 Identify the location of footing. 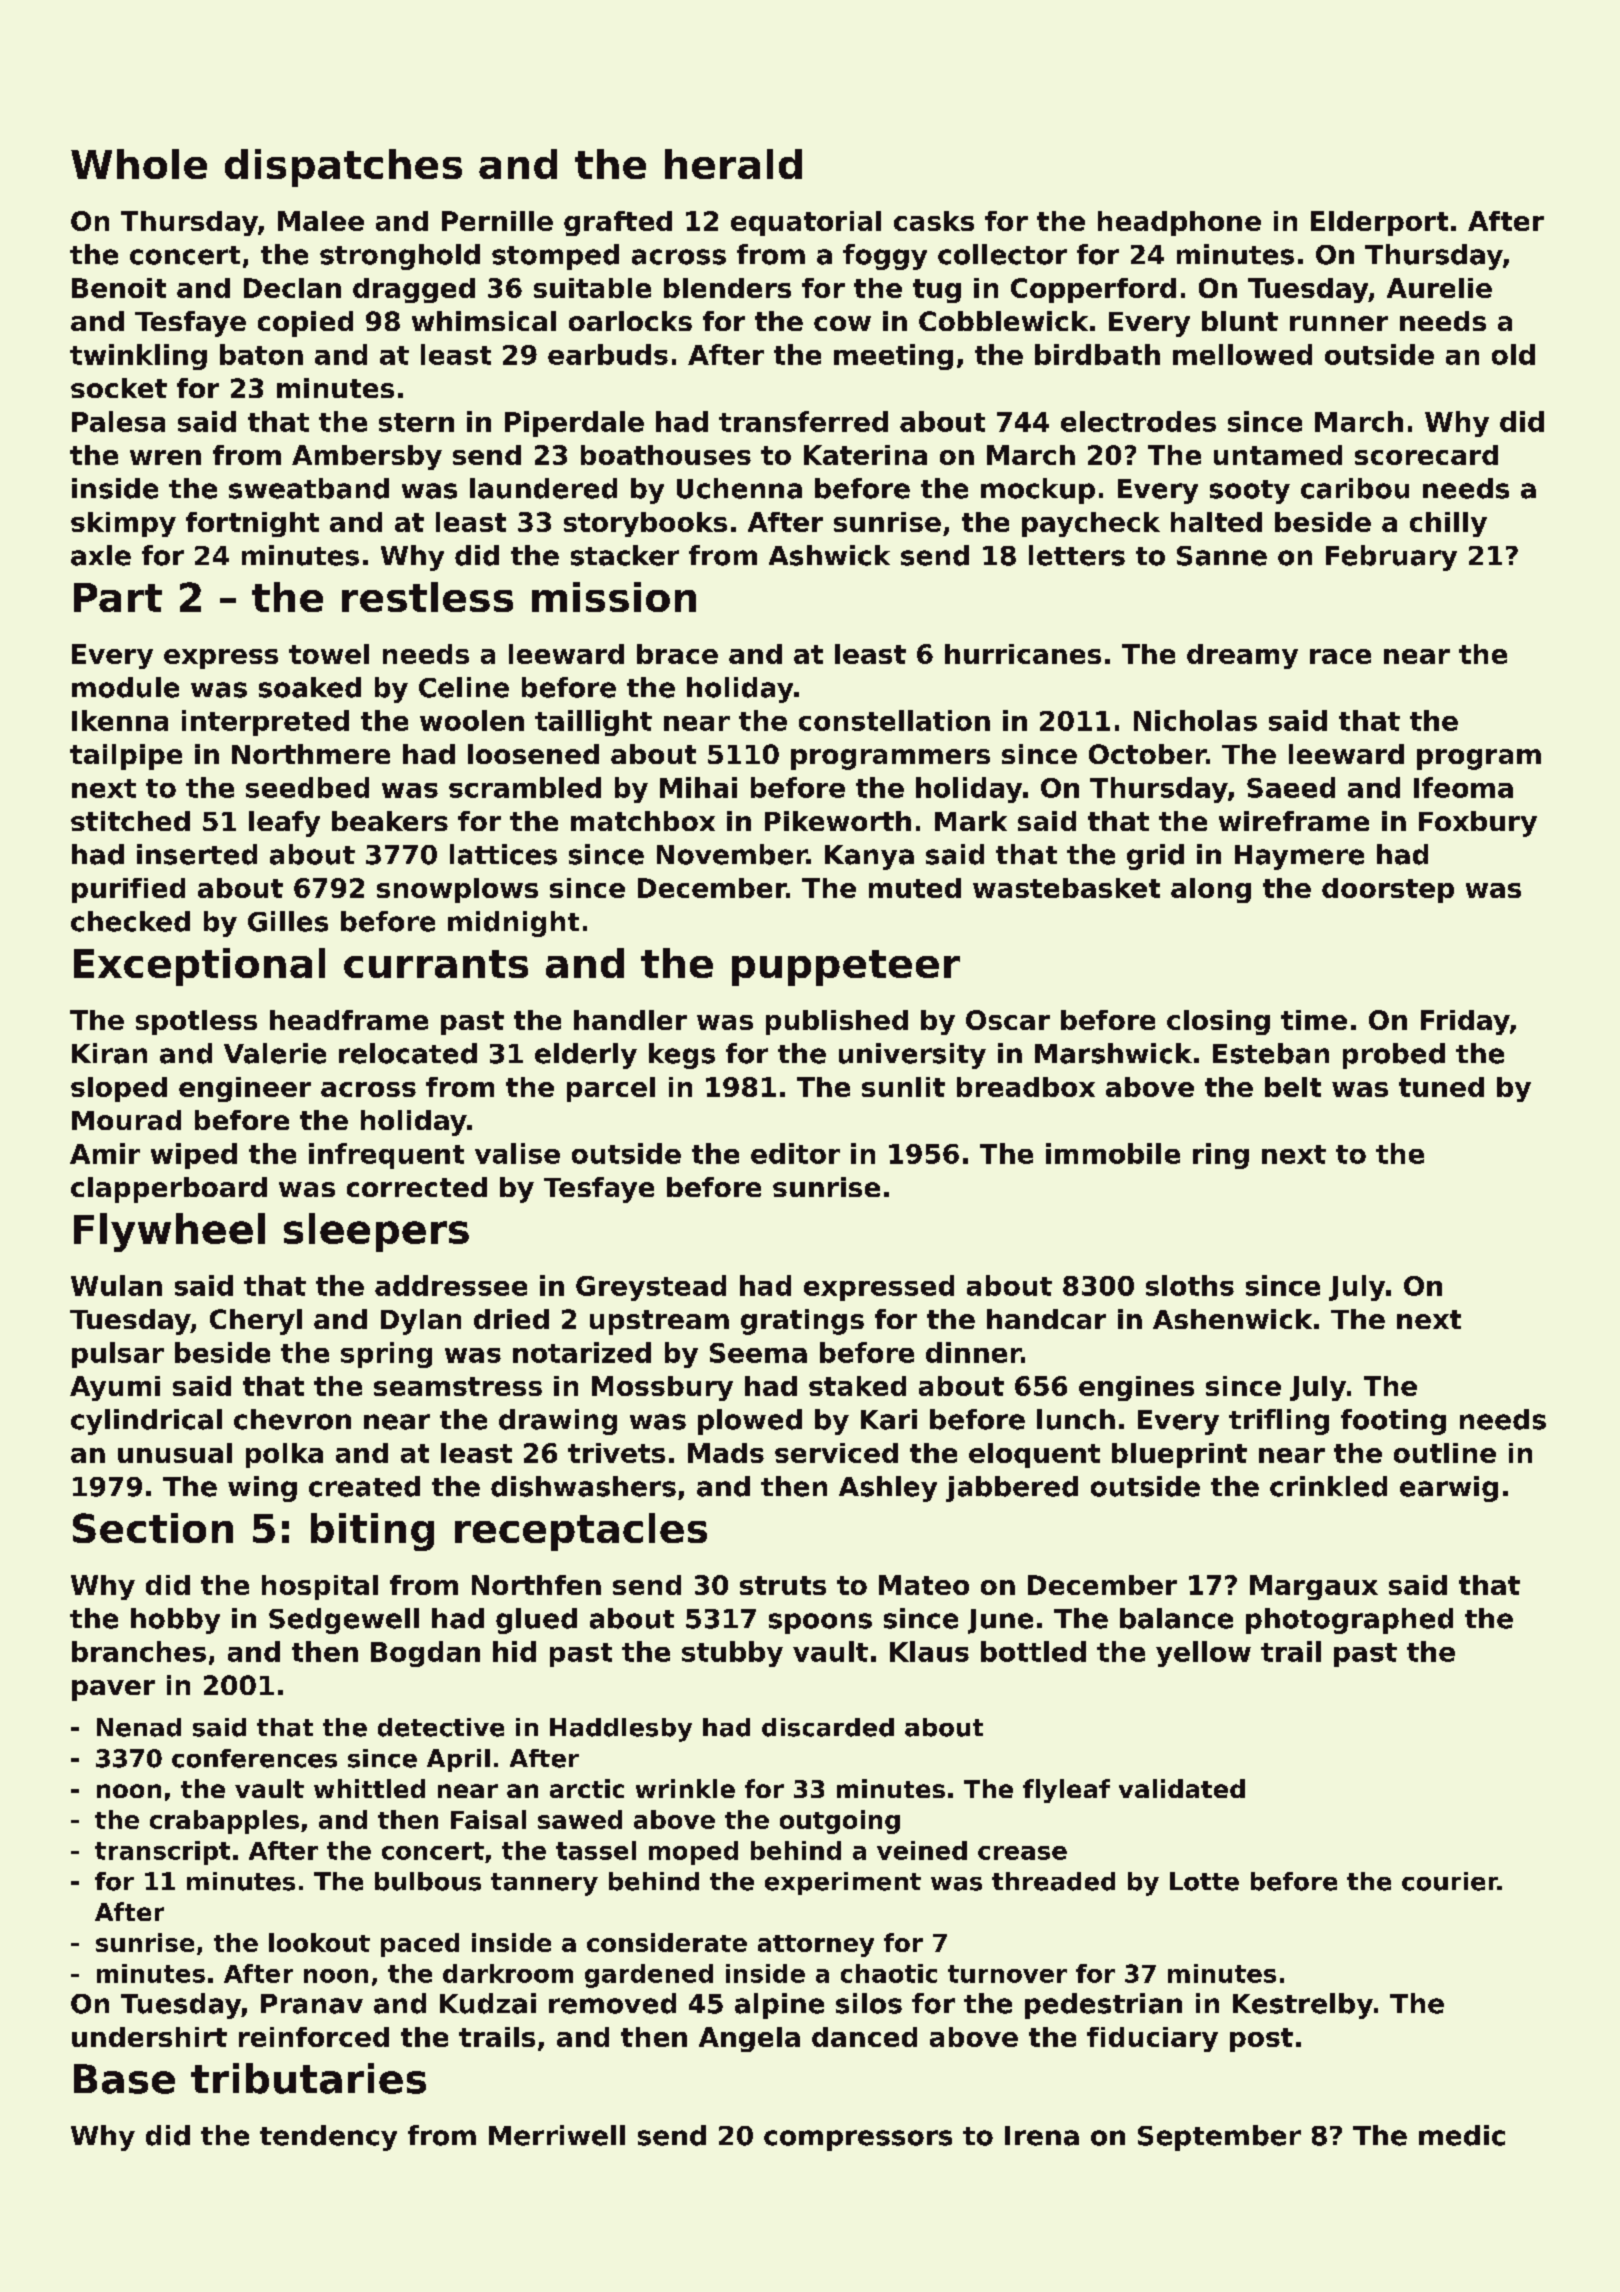
(1393, 1422).
